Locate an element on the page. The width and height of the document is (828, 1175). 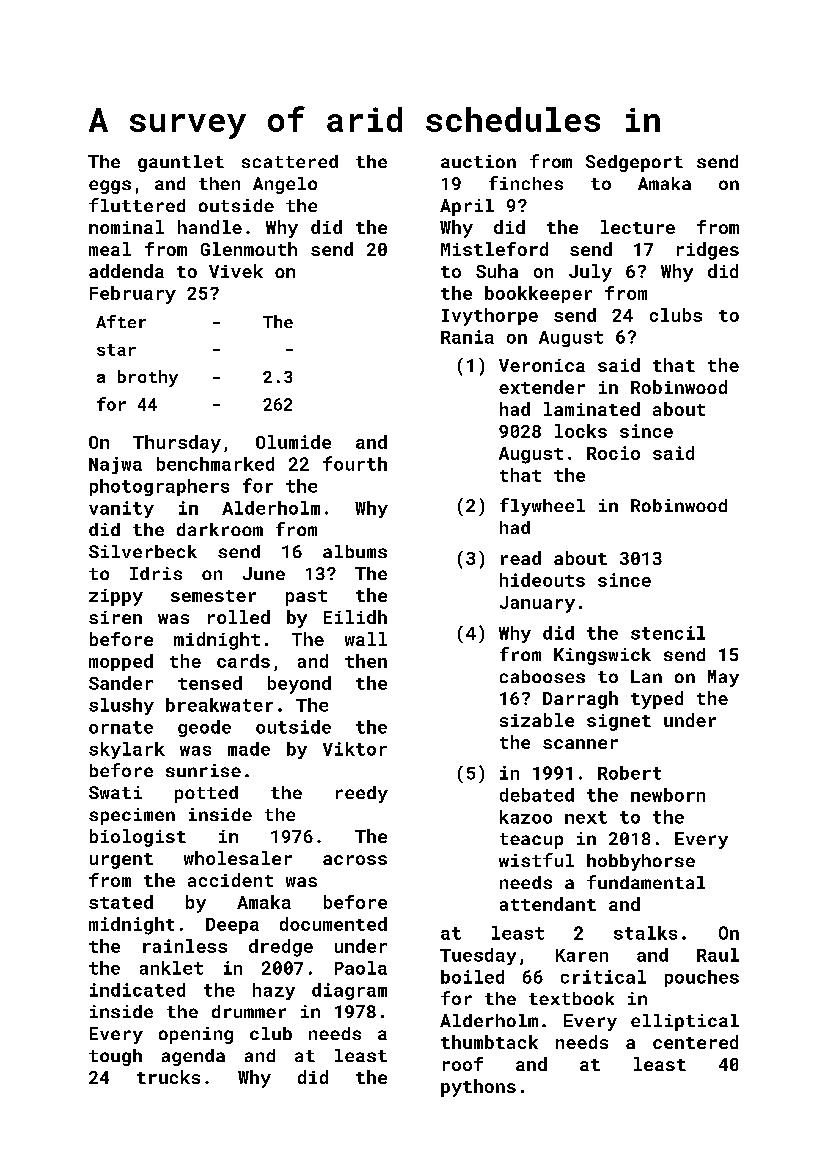
scattered is located at coordinates (290, 161).
